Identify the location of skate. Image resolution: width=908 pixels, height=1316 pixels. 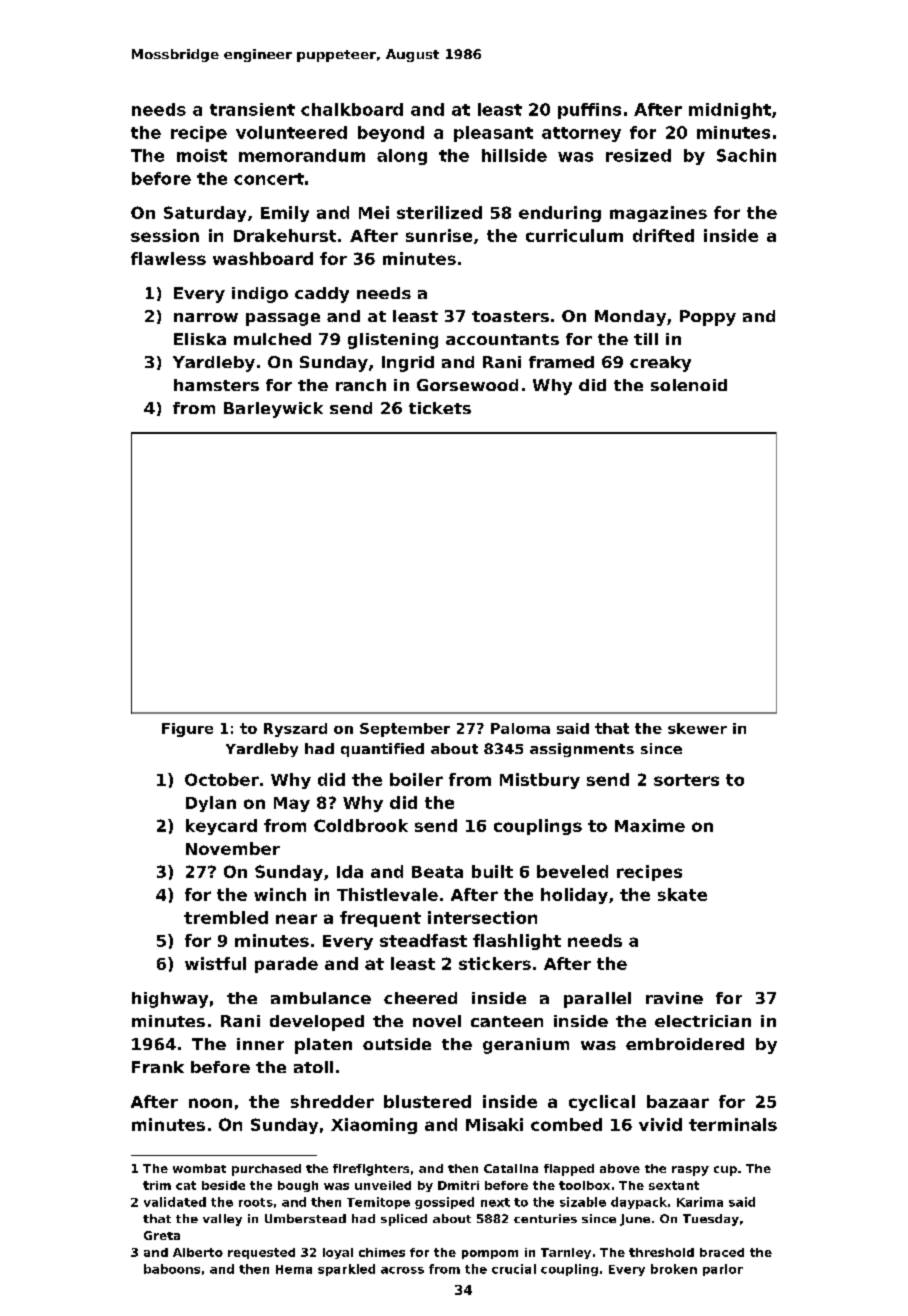
(682, 894).
